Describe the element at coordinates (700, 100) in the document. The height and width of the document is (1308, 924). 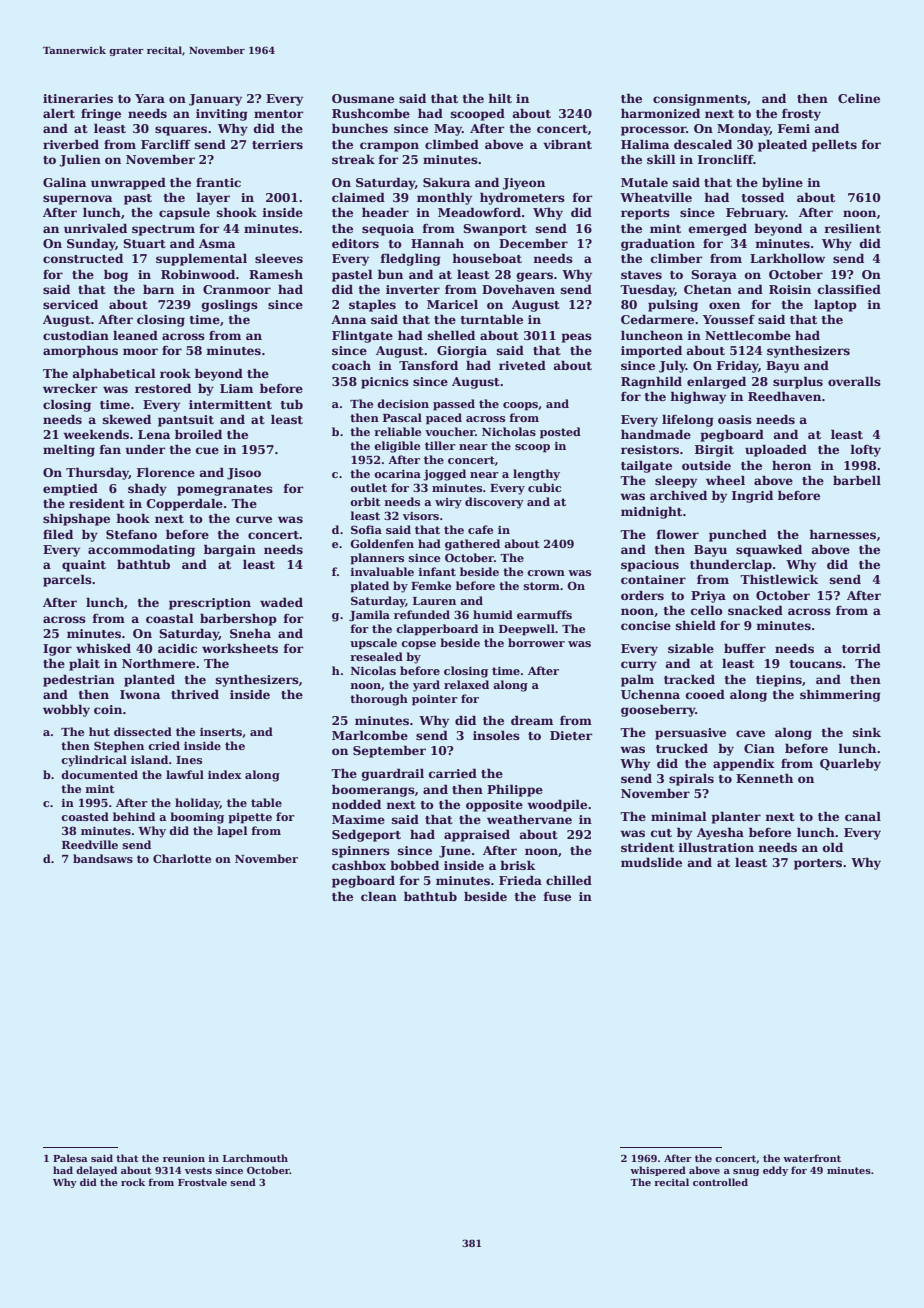
I see `consignments` at that location.
